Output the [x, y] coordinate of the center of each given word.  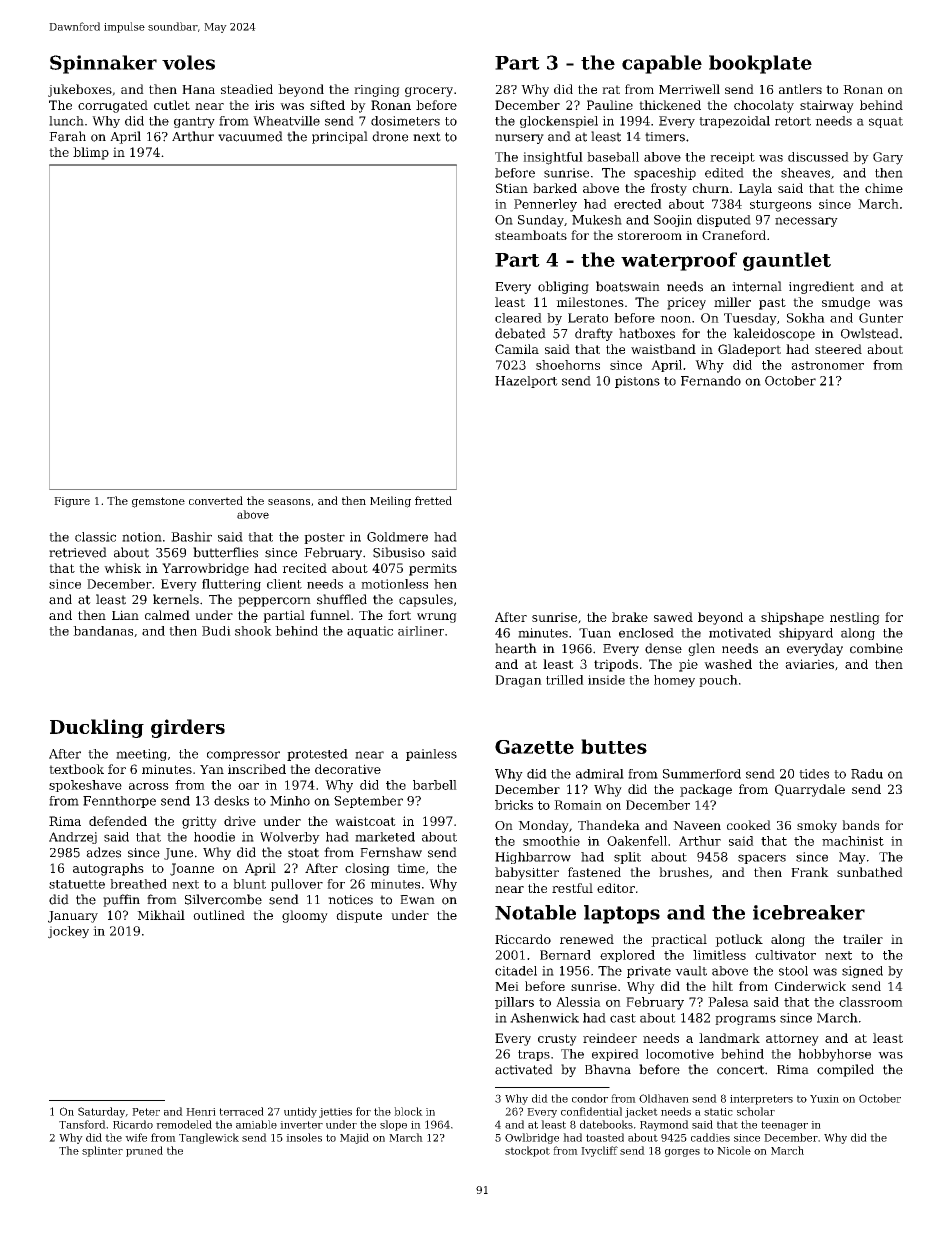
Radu [867, 774]
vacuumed [250, 136]
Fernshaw [391, 852]
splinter [102, 1151]
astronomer [827, 365]
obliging [563, 287]
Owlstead [870, 333]
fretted [433, 500]
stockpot [527, 1151]
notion [142, 537]
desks [231, 801]
